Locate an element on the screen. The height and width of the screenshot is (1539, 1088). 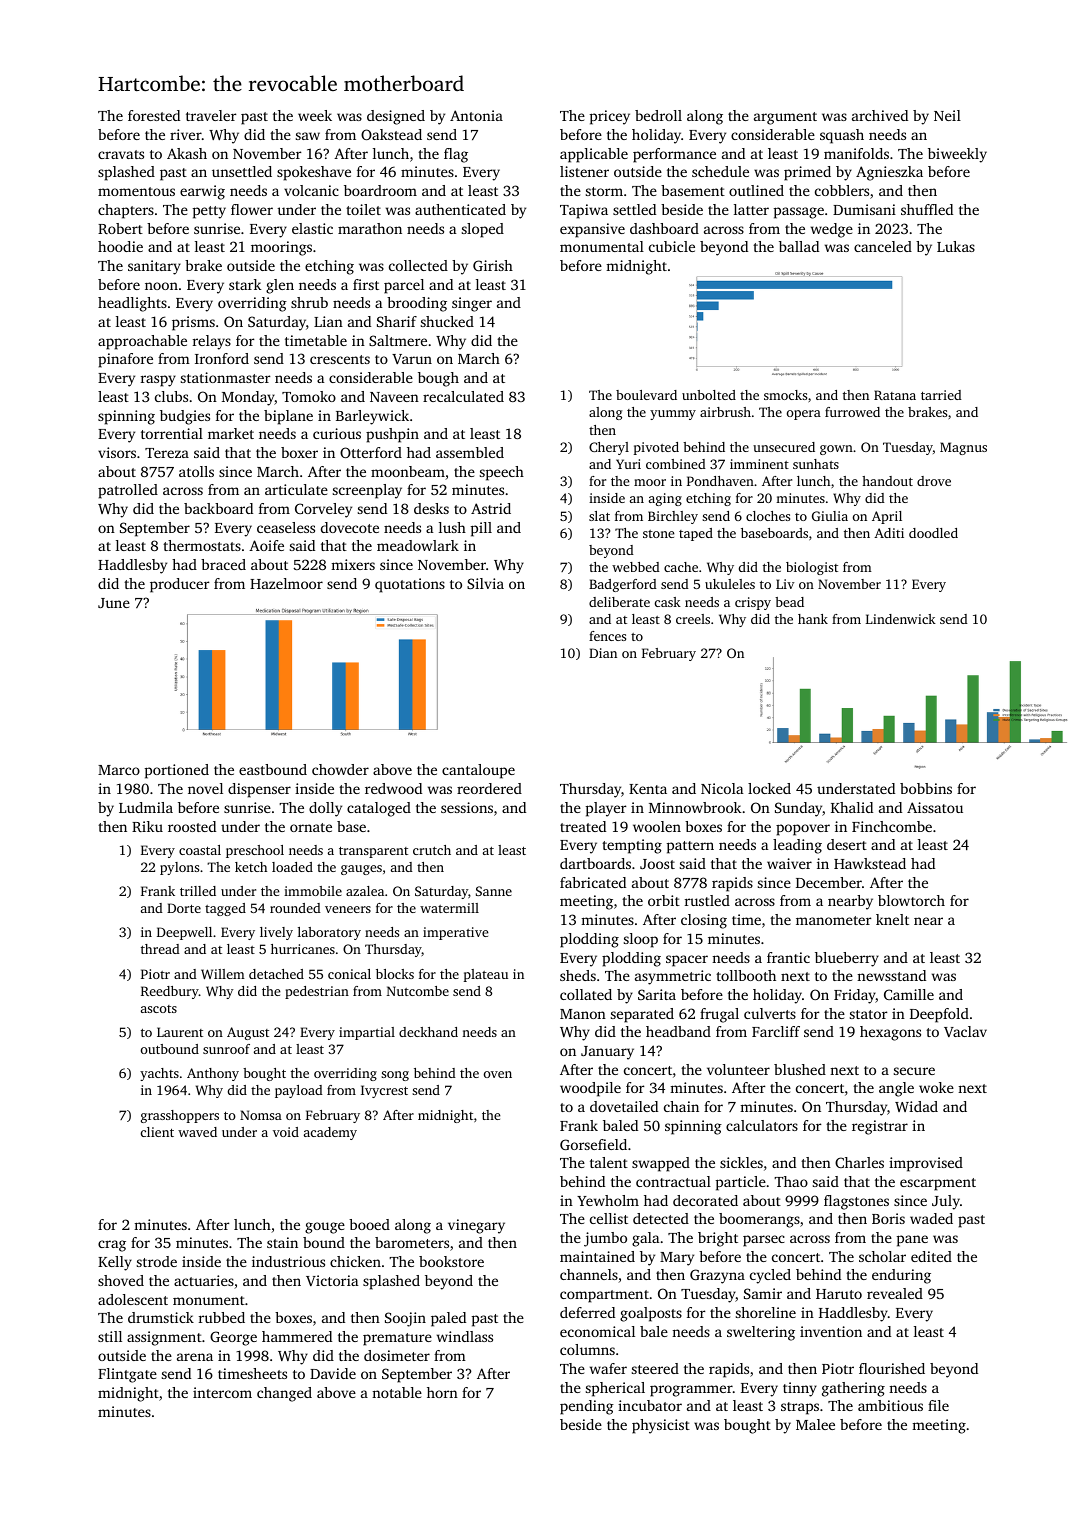
bobbins is located at coordinates (926, 788).
